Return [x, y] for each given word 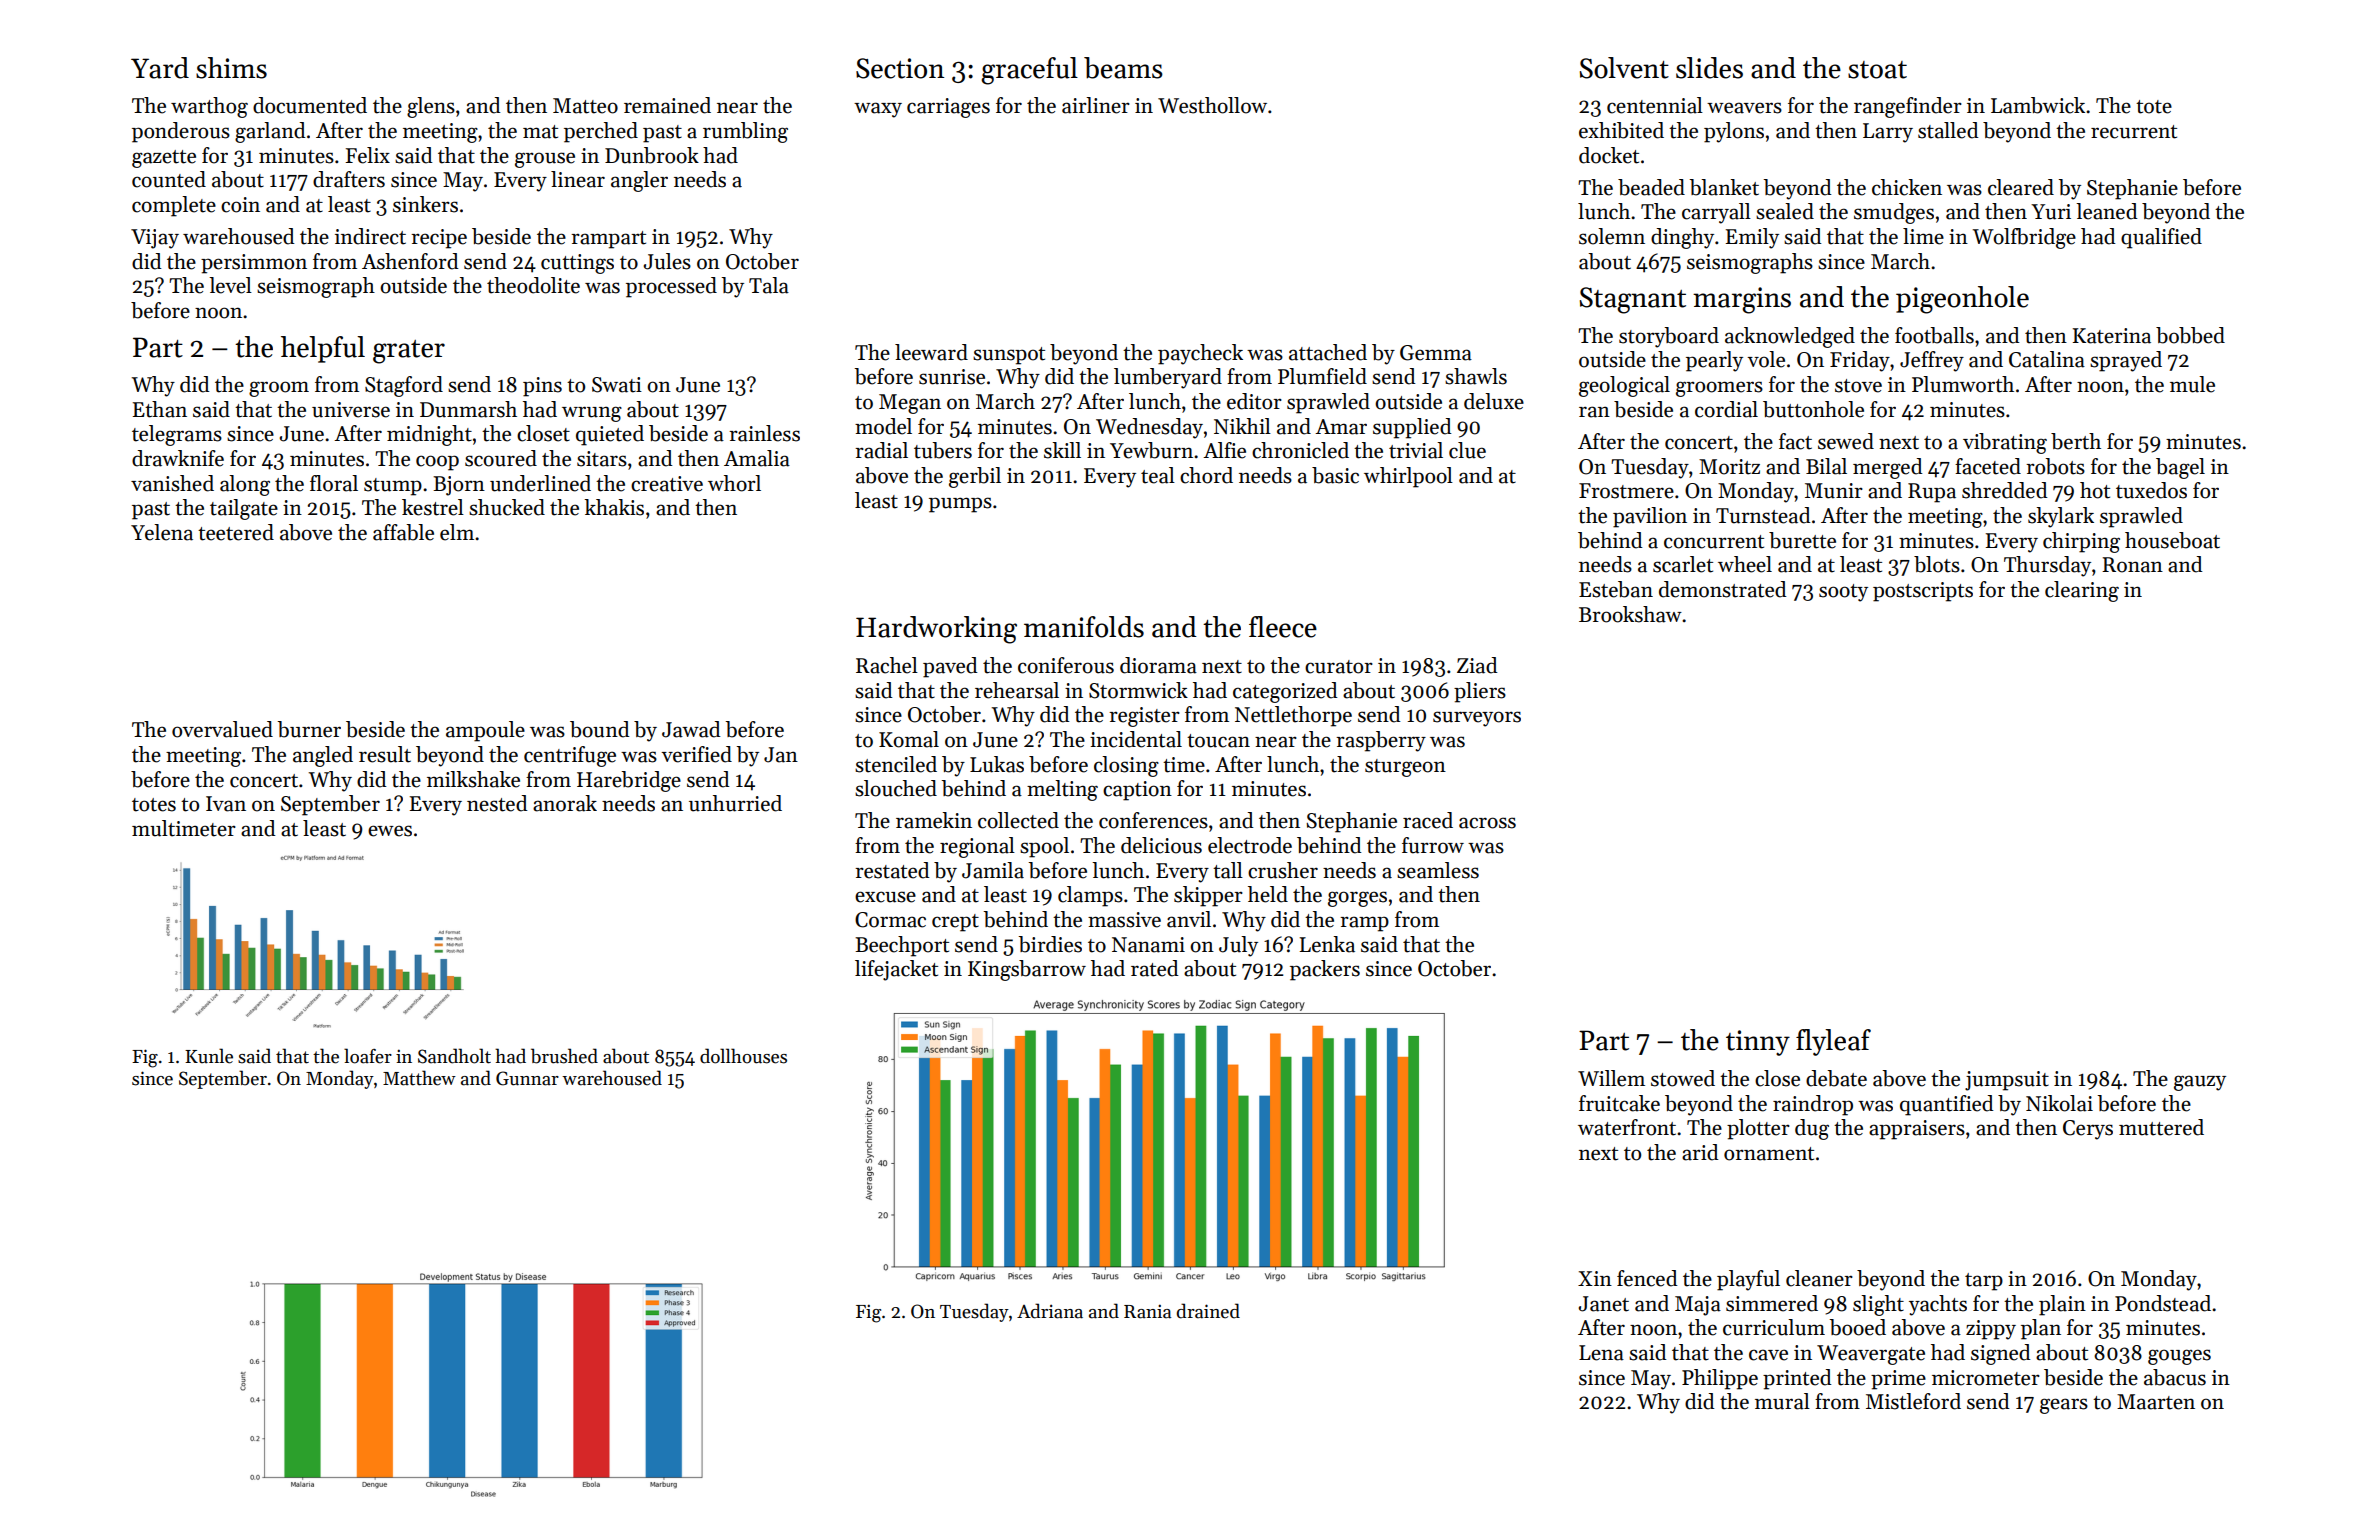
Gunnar [527, 1078]
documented [310, 105]
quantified [1947, 1105]
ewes [390, 831]
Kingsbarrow [1027, 970]
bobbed [2190, 335]
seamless [1438, 870]
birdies [1050, 944]
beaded [1651, 187]
